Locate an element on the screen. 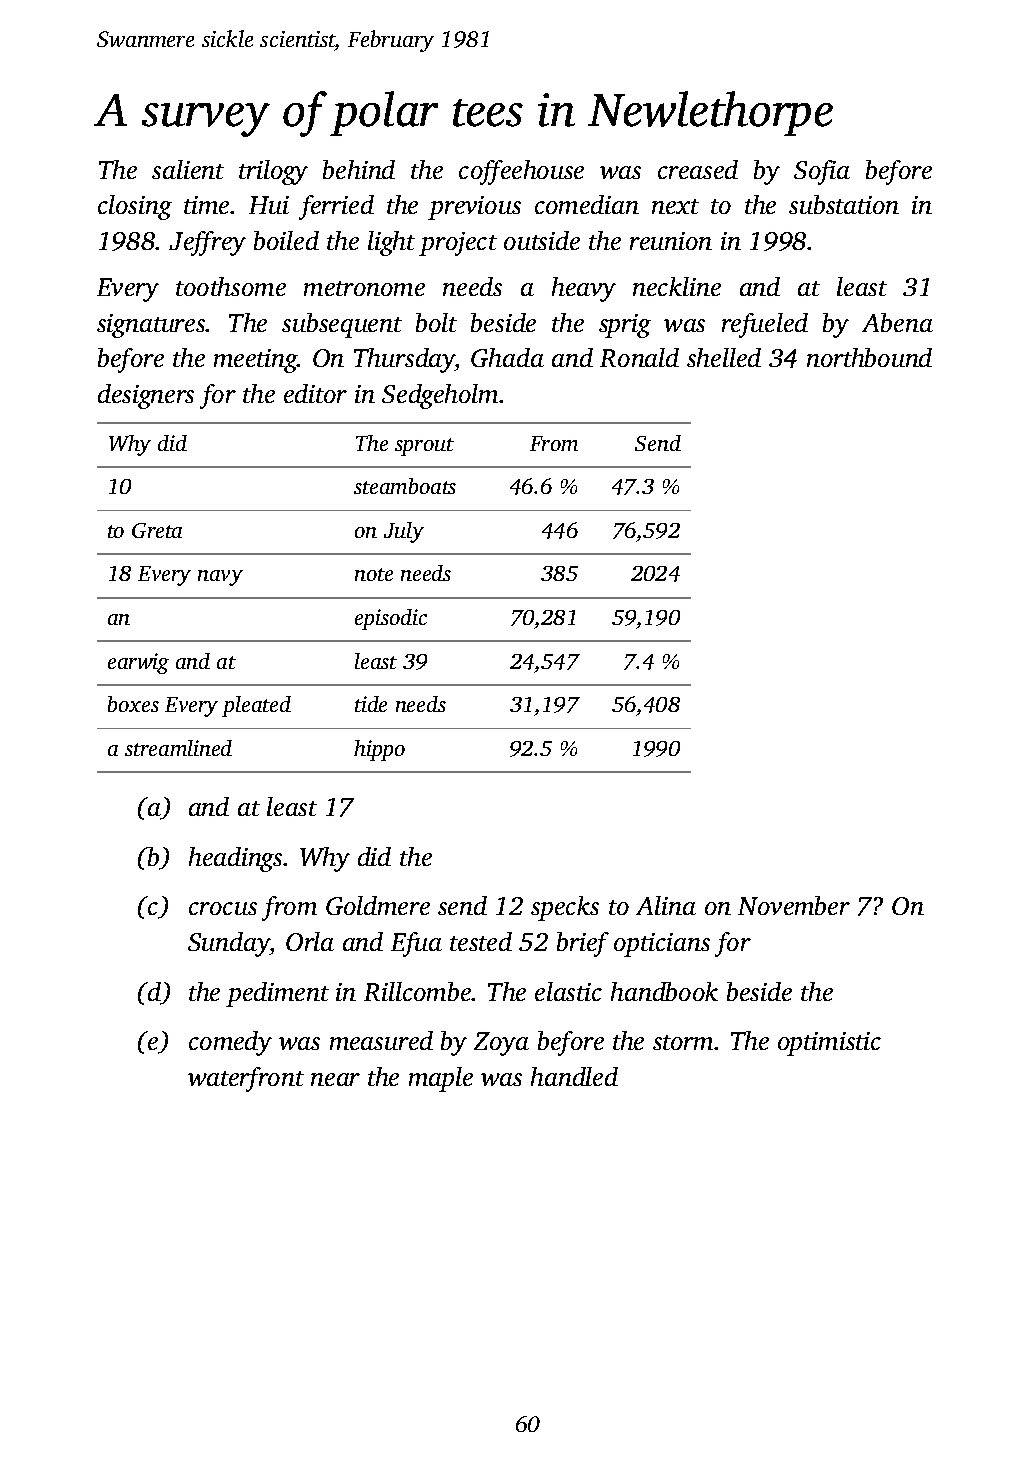  maple is located at coordinates (441, 1079).
